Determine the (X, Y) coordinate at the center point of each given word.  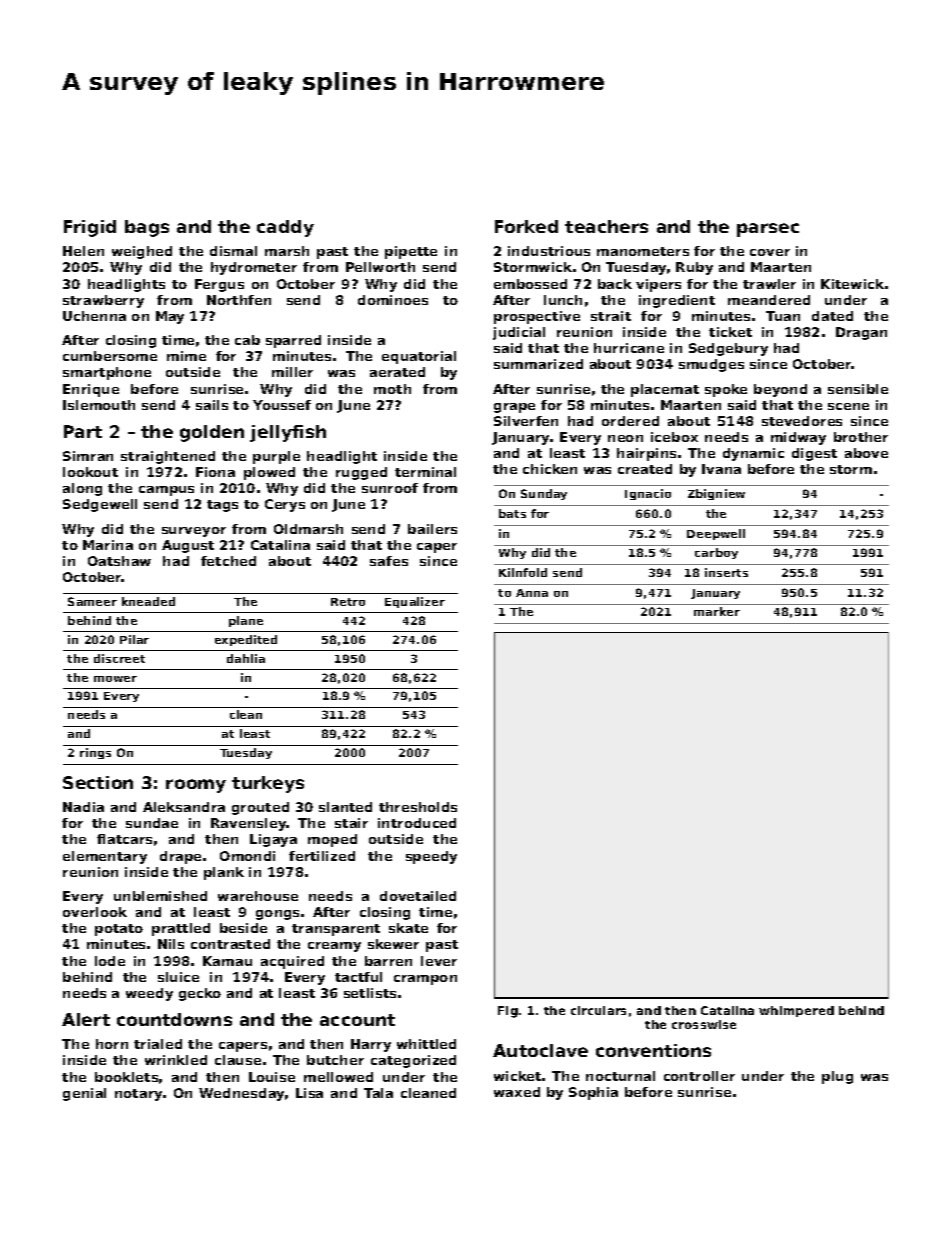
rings (95, 753)
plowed (269, 473)
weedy (149, 994)
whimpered (796, 1011)
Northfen (239, 300)
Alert (86, 1019)
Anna (532, 593)
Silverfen (526, 421)
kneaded (148, 601)
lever (439, 961)
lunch (563, 300)
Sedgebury (728, 349)
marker (717, 611)
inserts (726, 572)
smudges (711, 365)
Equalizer (415, 602)
